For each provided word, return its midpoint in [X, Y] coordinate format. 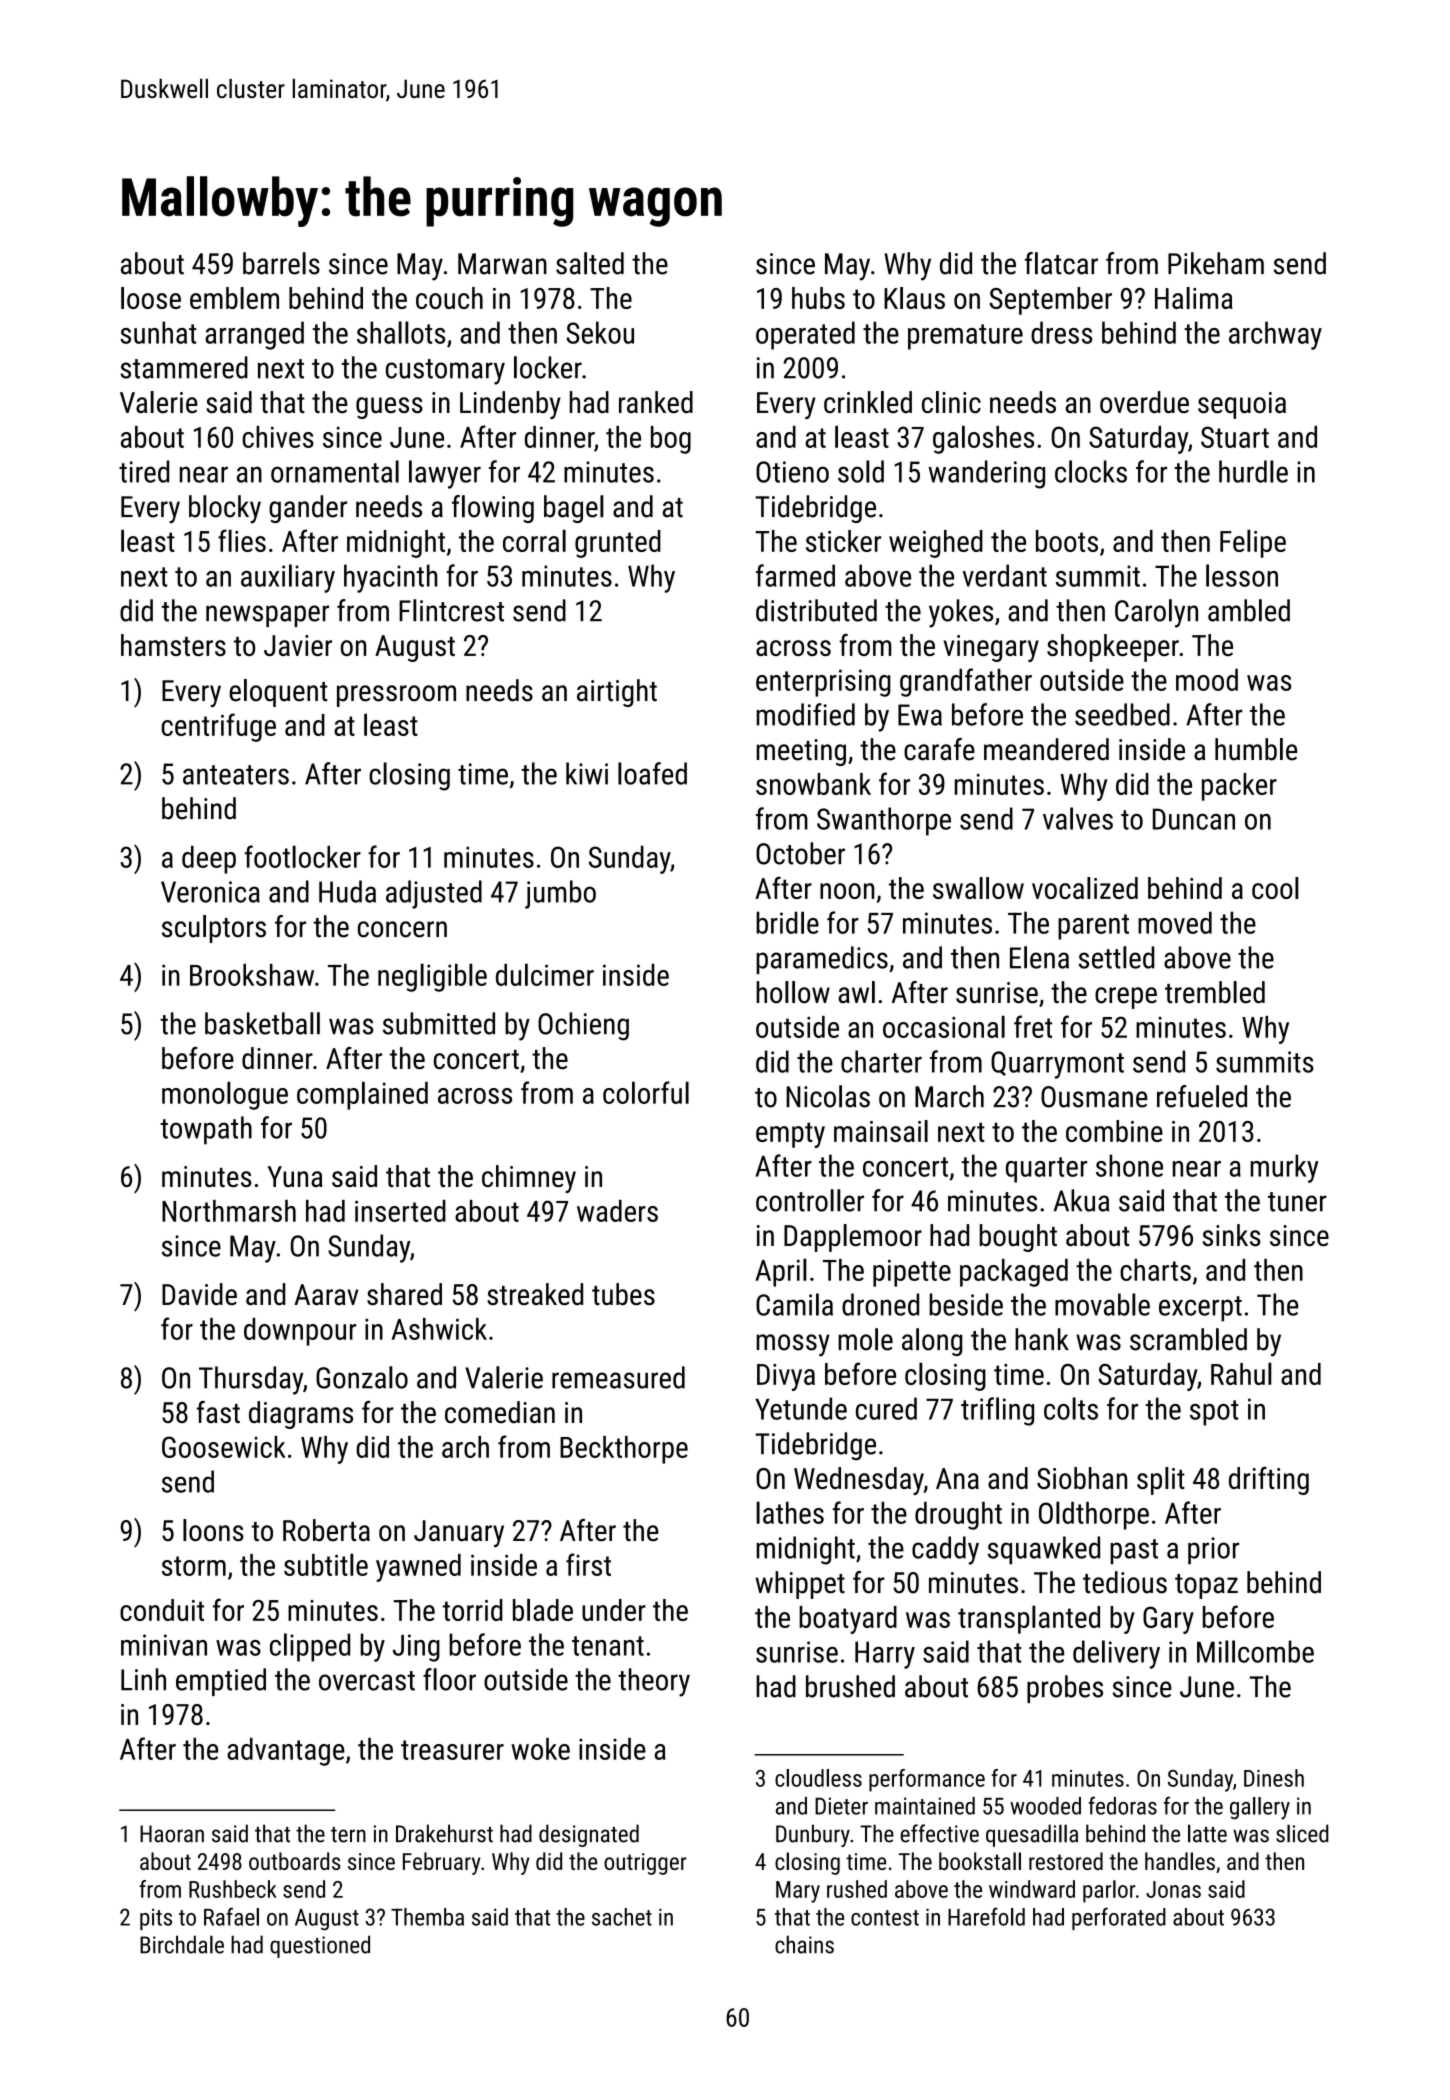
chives [278, 437]
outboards [295, 1861]
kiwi [587, 773]
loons [213, 1530]
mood [1207, 680]
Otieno [792, 472]
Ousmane [1094, 1097]
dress [1061, 332]
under [614, 1610]
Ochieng [583, 1026]
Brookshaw [252, 975]
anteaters [236, 775]
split [1161, 1481]
